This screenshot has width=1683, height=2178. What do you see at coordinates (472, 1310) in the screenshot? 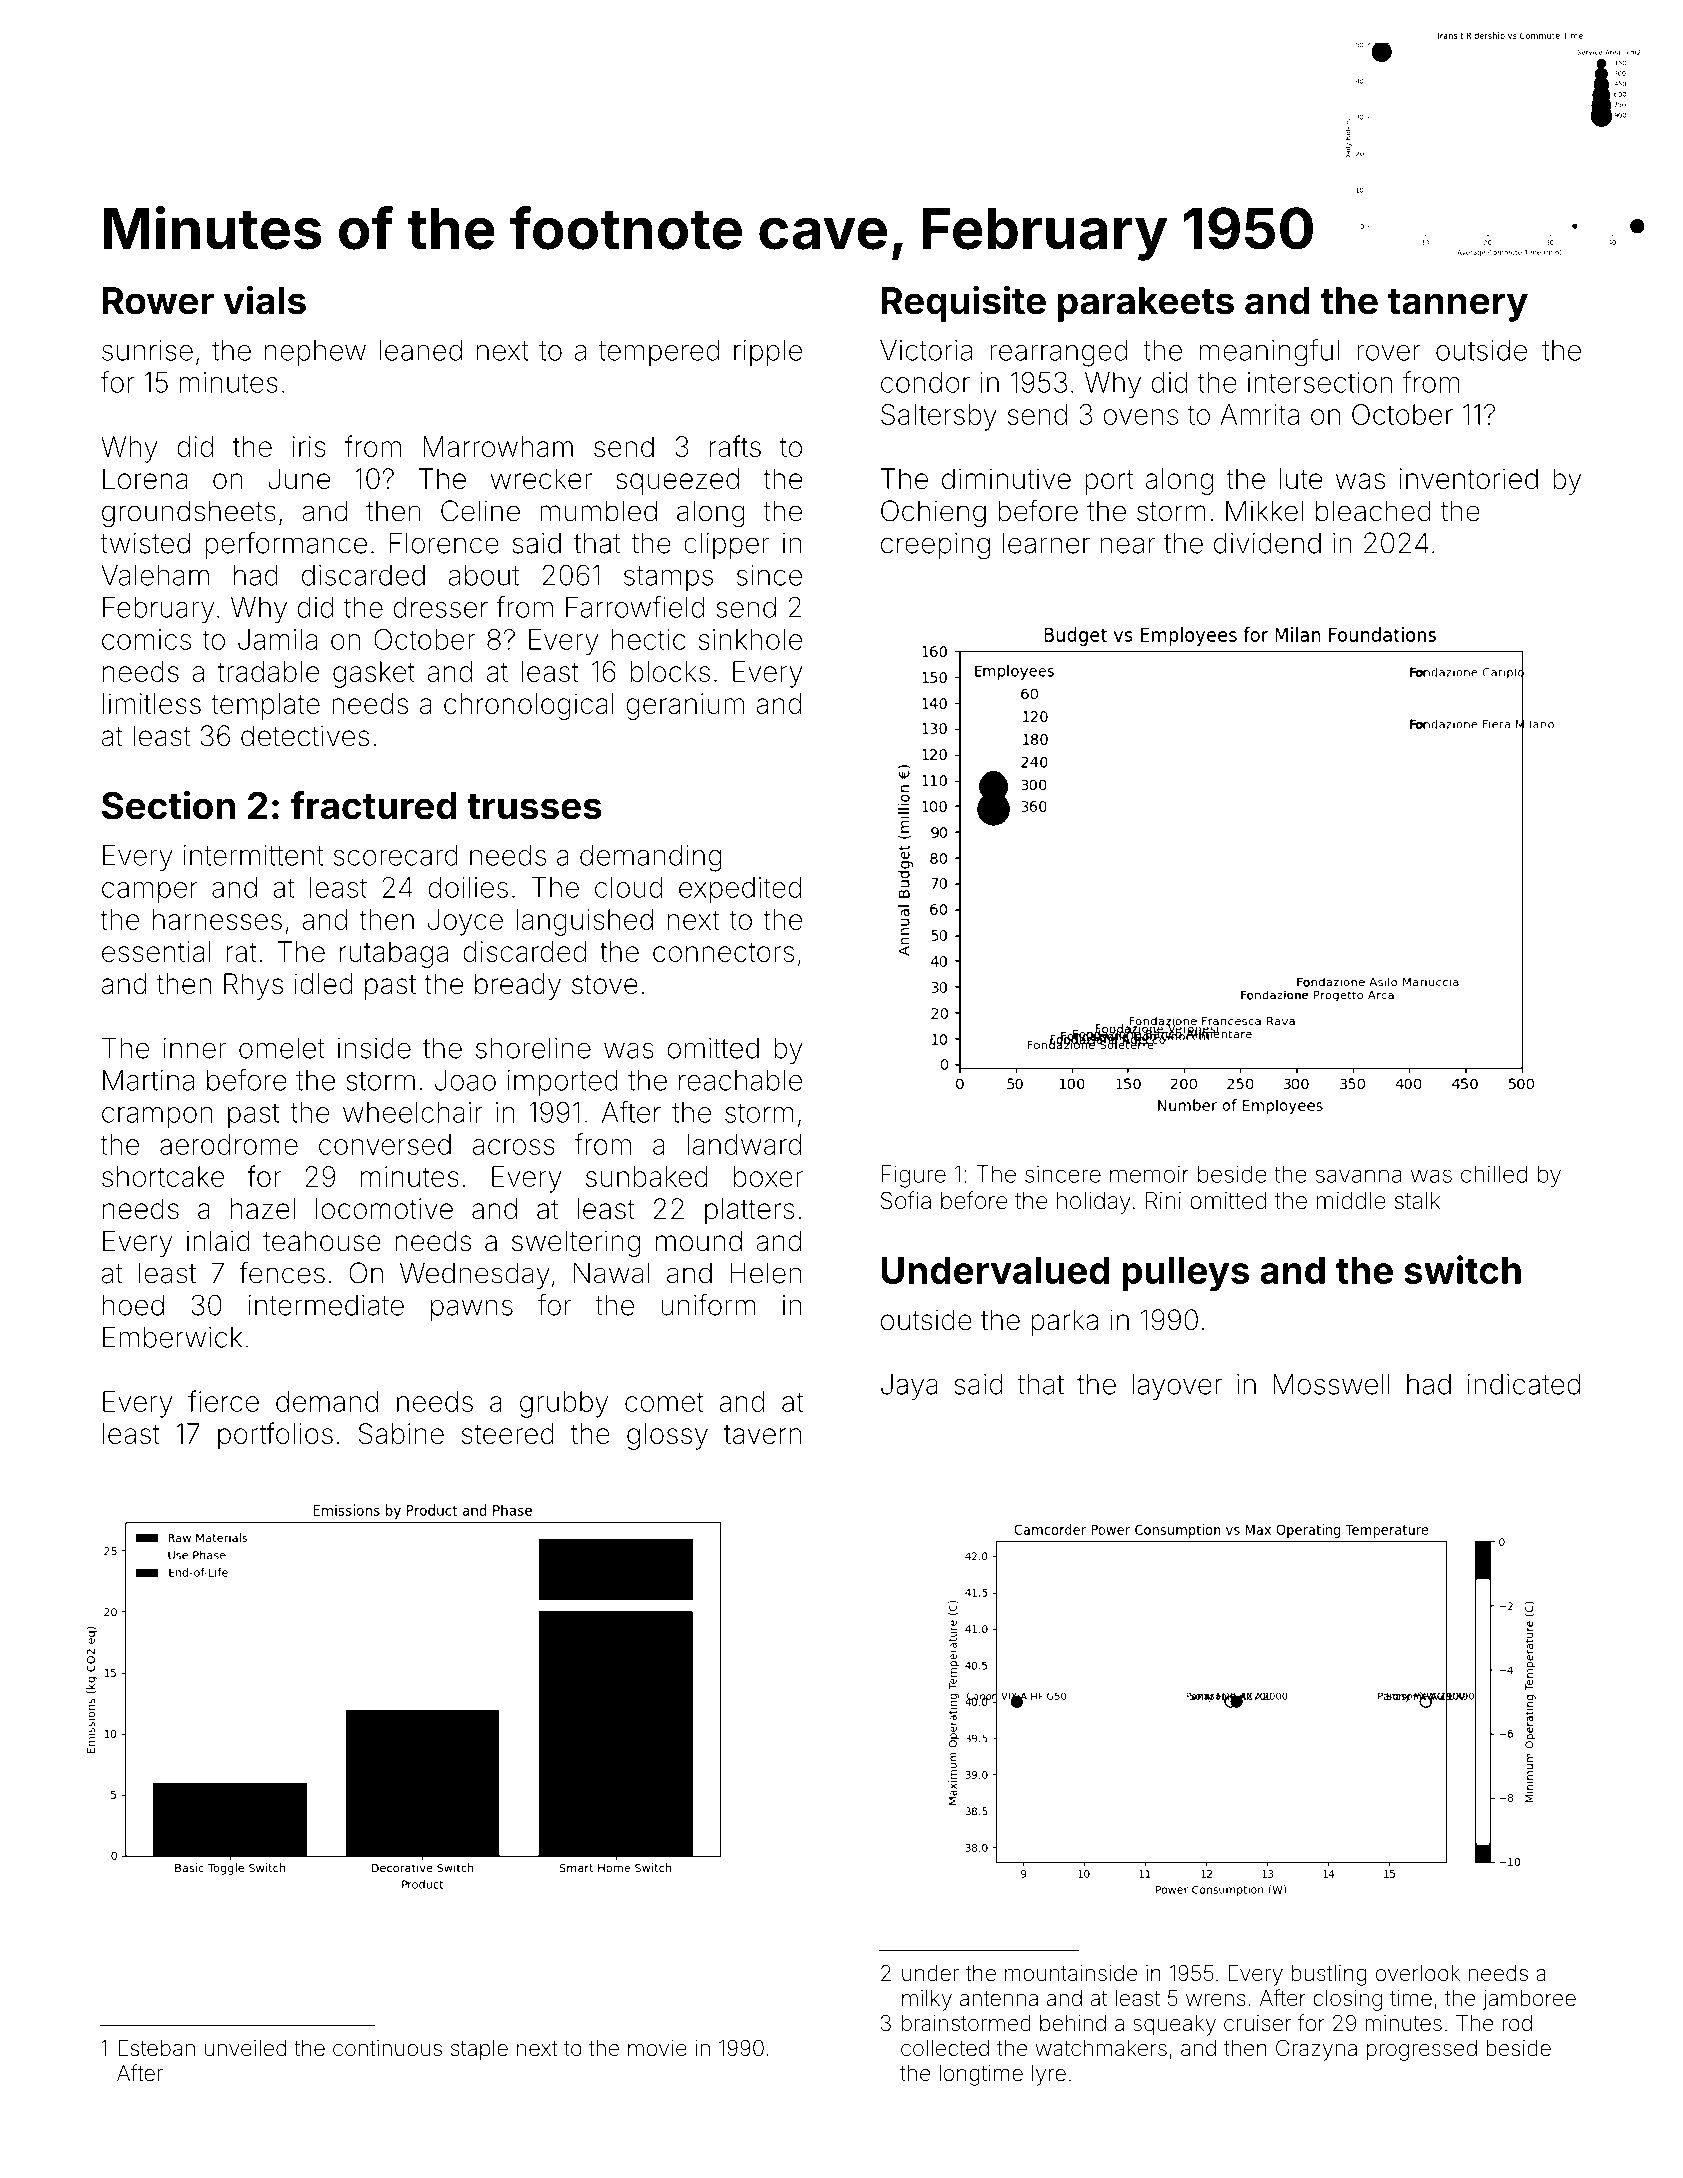
I see `pawns` at bounding box center [472, 1310].
